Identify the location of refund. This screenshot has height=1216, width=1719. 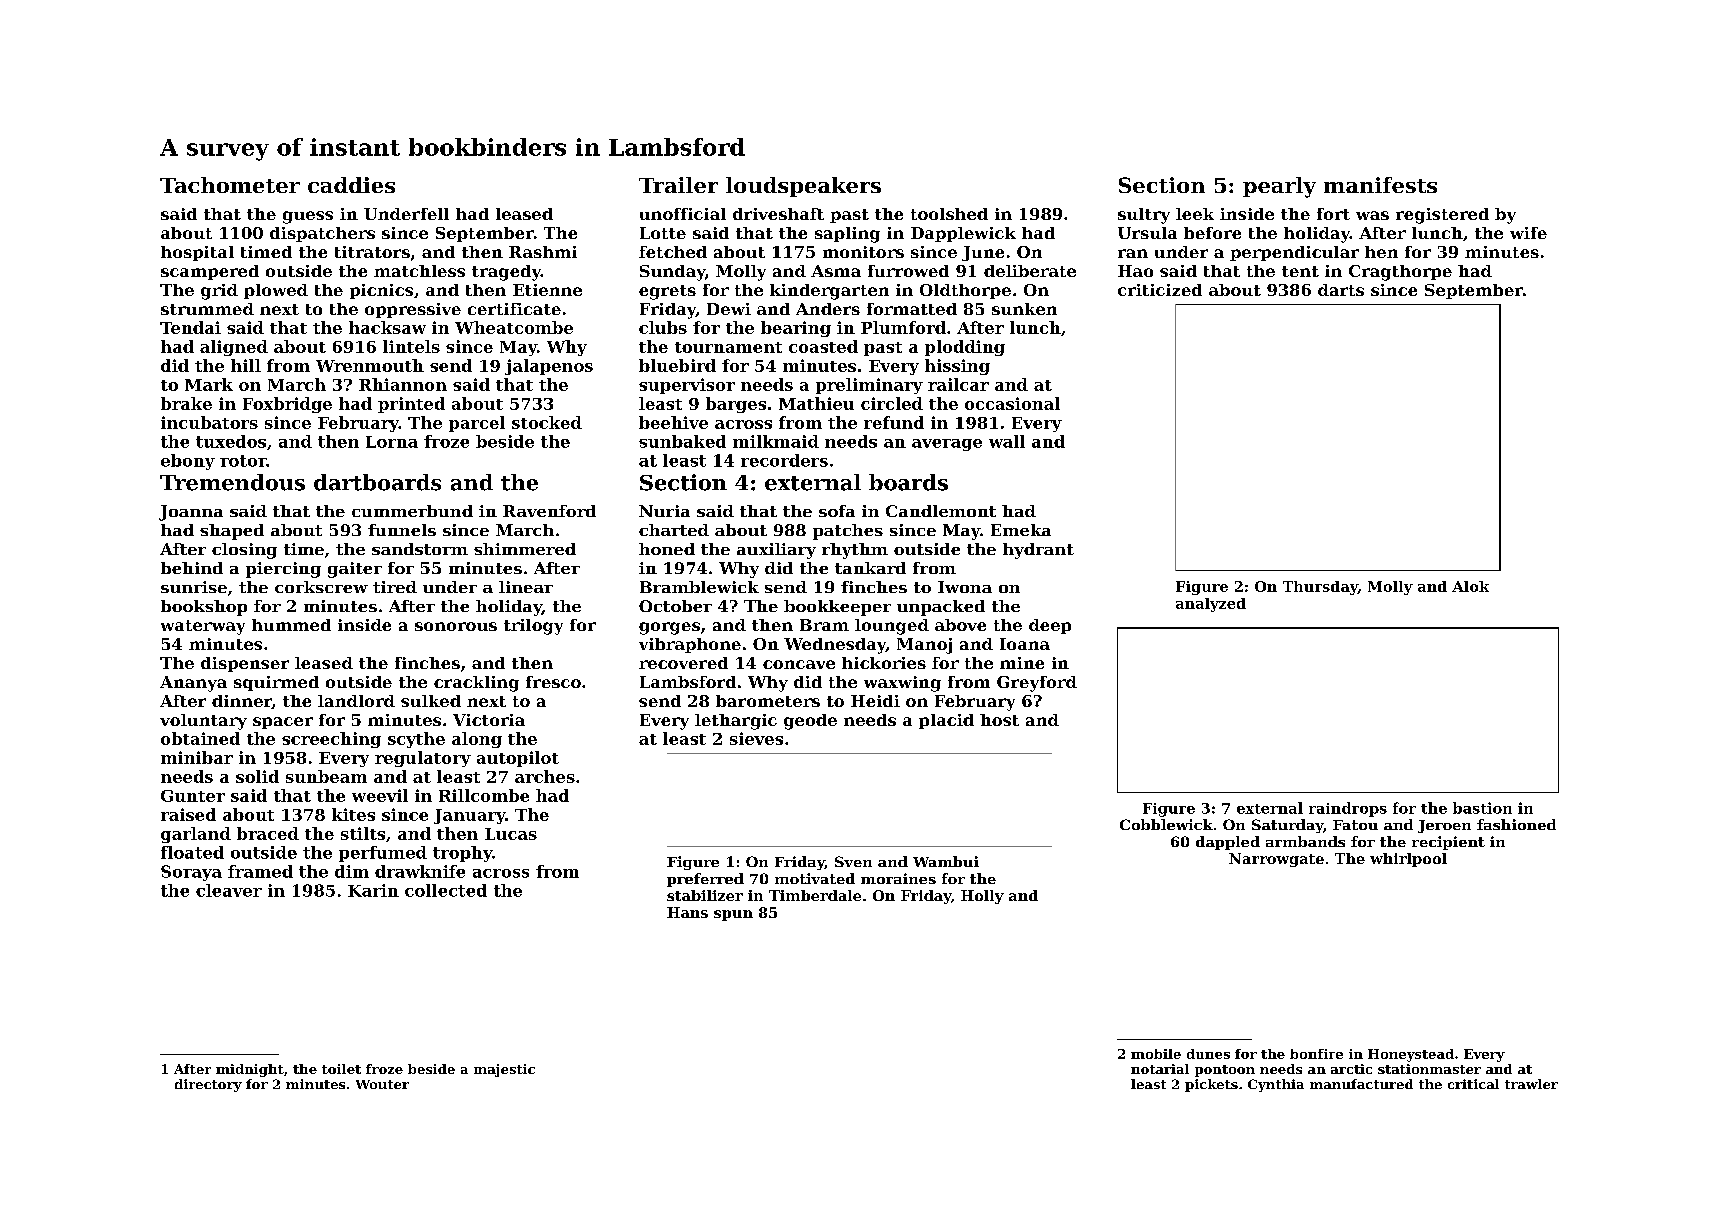
(894, 422).
